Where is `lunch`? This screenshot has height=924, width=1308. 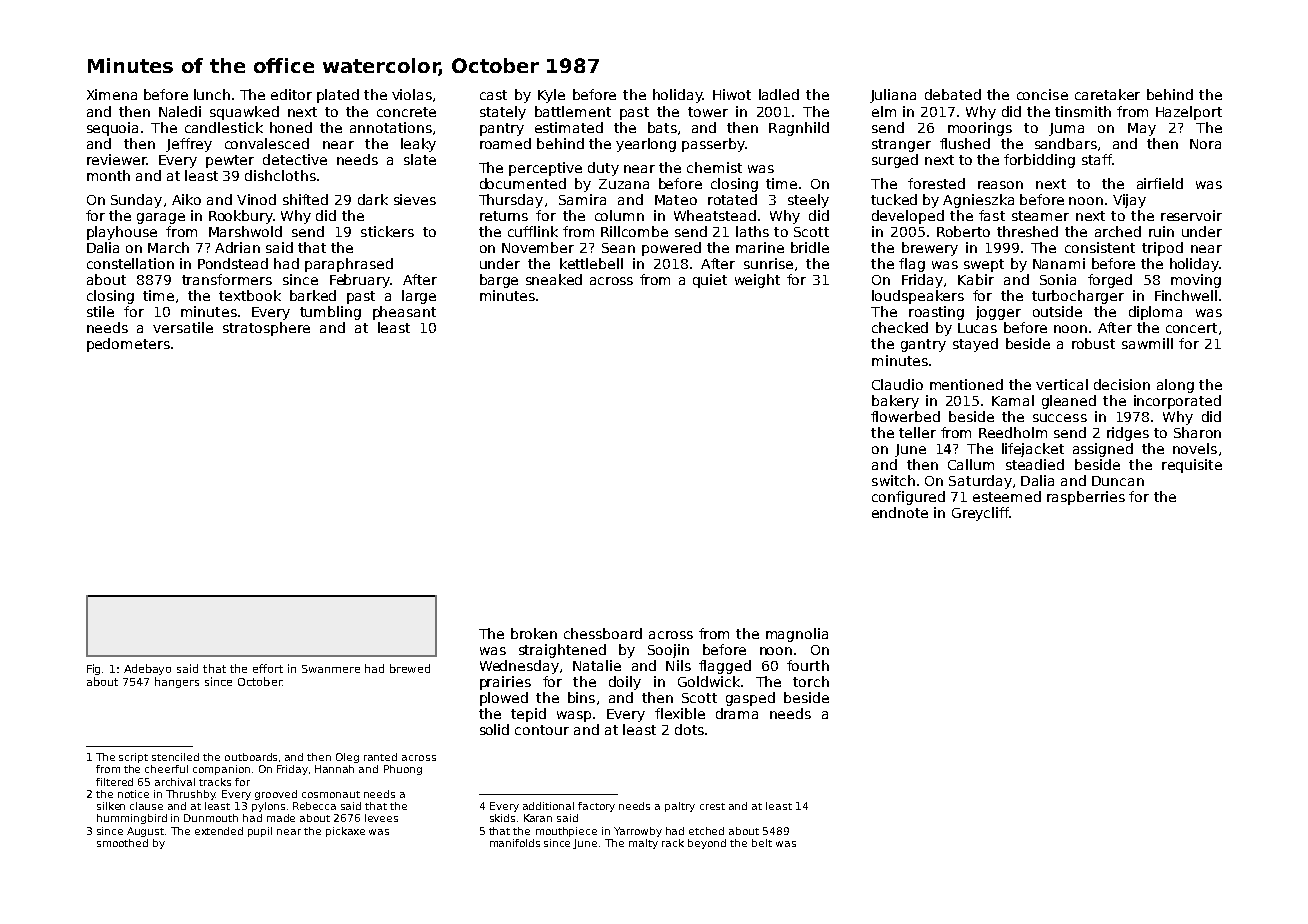 lunch is located at coordinates (212, 94).
